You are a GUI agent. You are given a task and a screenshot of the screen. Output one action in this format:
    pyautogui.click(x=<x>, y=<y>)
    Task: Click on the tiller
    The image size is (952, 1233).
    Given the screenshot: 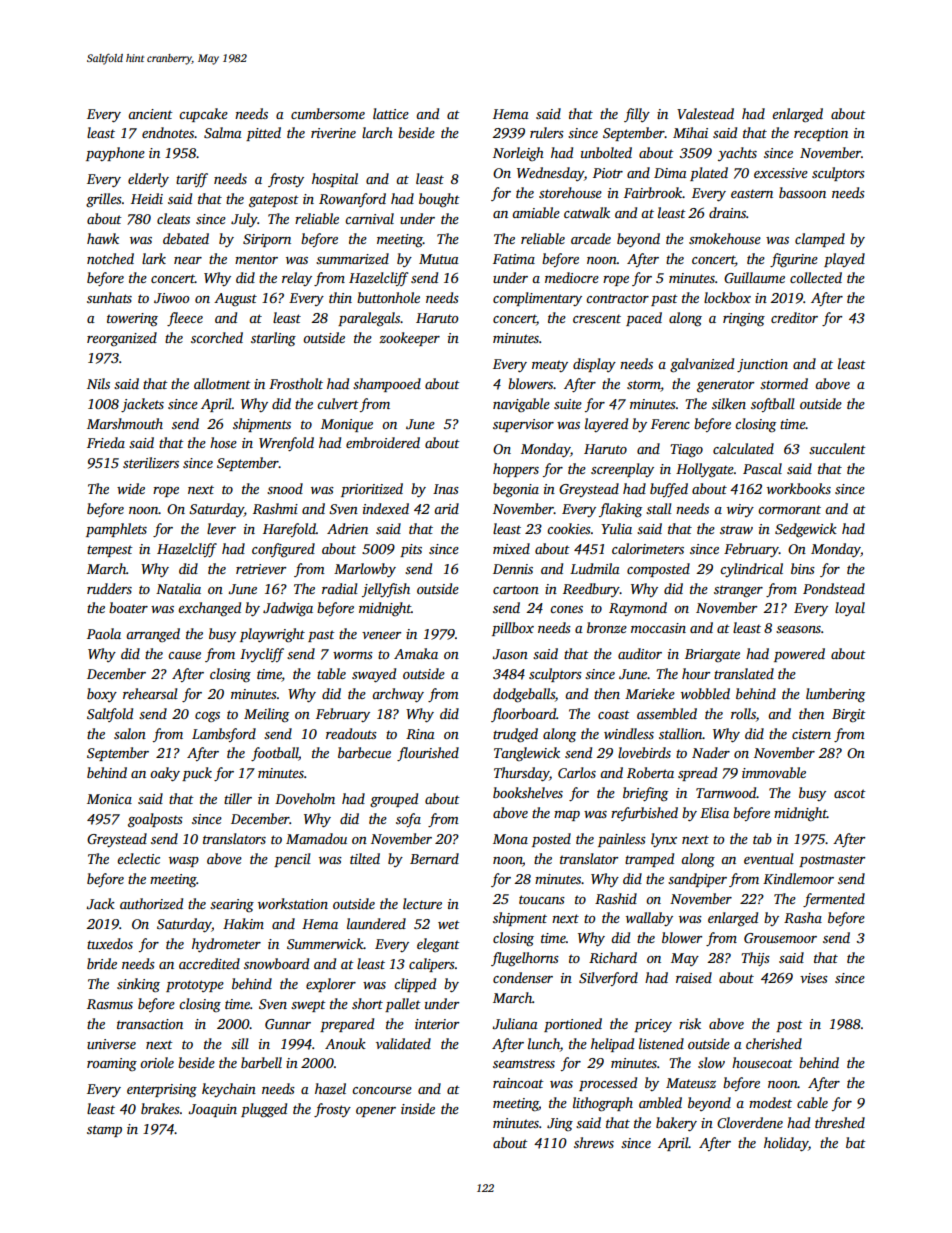 What is the action you would take?
    pyautogui.click(x=238, y=798)
